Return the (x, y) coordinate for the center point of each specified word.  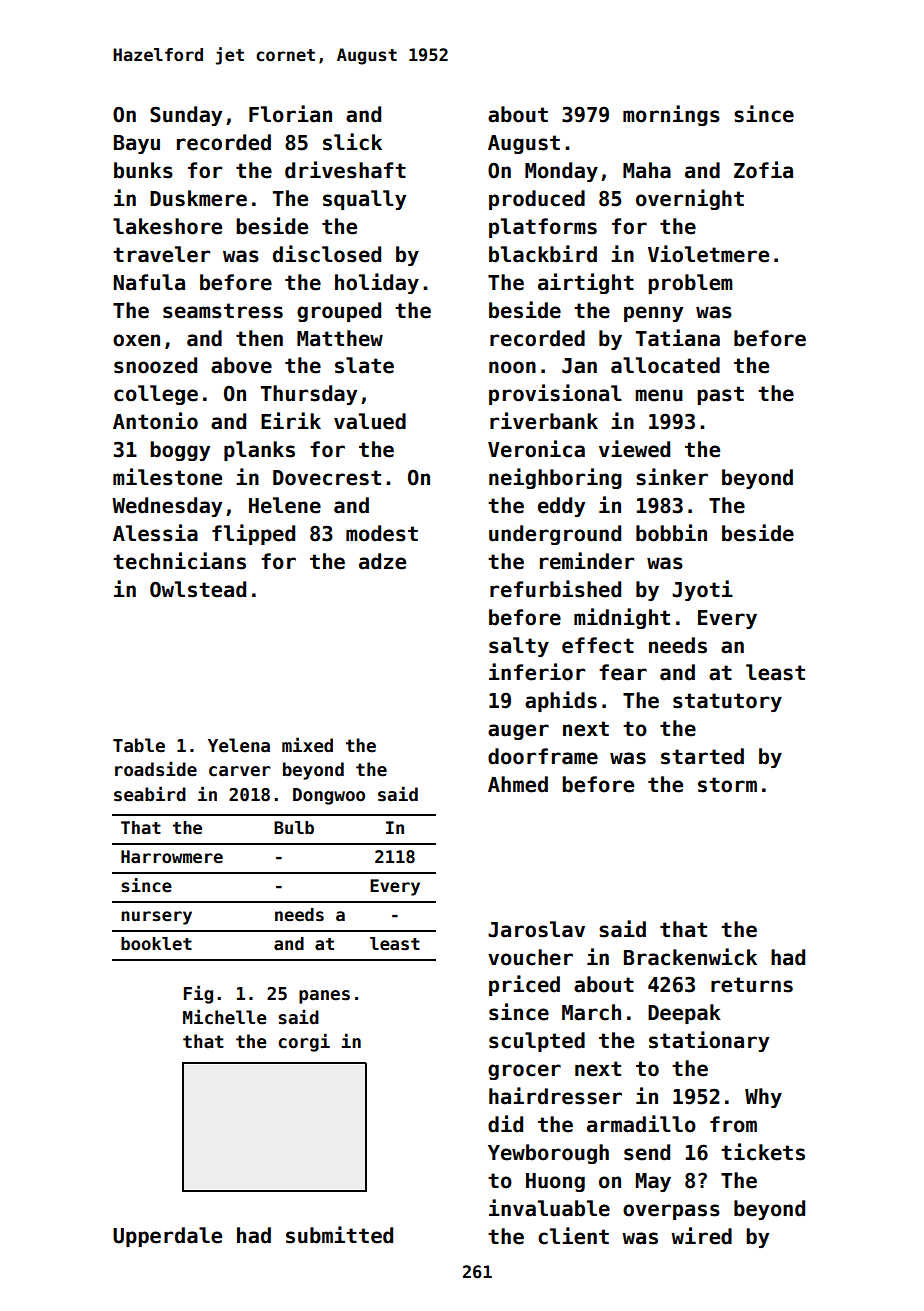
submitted (339, 1235)
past (720, 395)
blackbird (543, 254)
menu (659, 395)
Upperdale (167, 1237)
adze (382, 561)
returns (752, 985)
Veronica (536, 449)
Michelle (224, 1017)
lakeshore (167, 226)
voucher (530, 957)
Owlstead (198, 589)
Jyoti (702, 590)
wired (701, 1236)
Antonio (155, 421)
